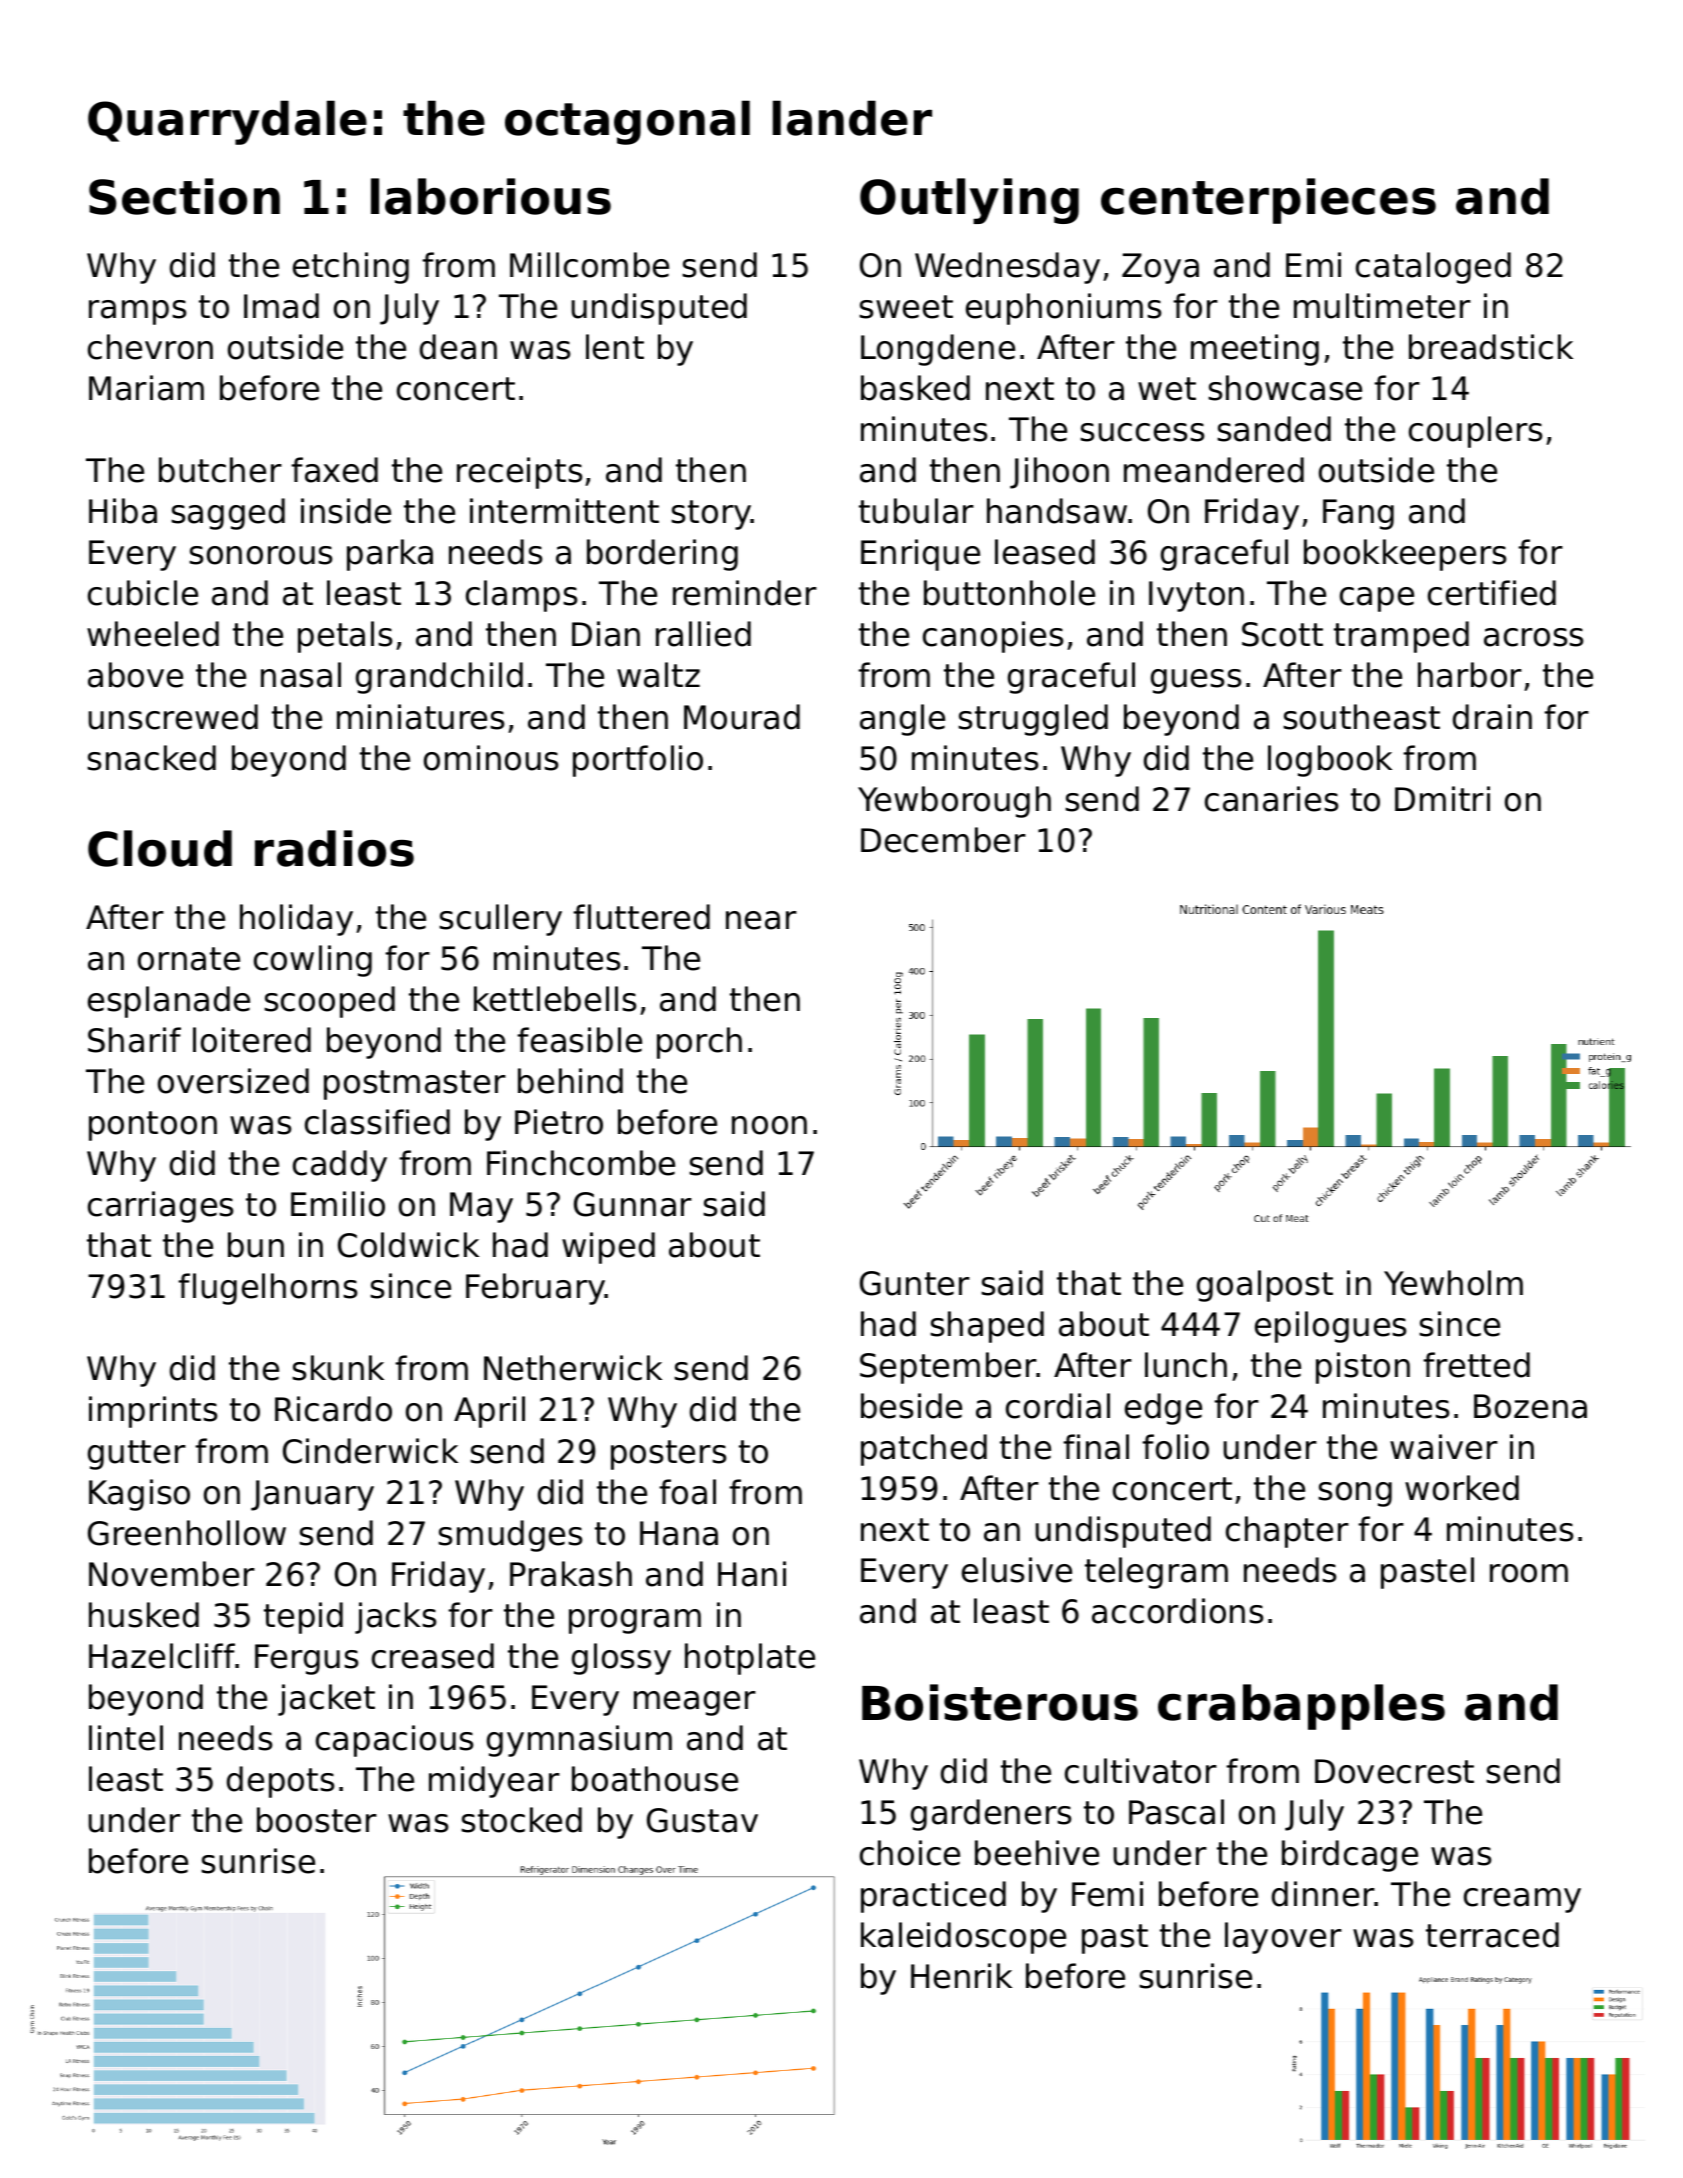 This image has height=2178, width=1683. I want to click on laborious, so click(491, 196).
